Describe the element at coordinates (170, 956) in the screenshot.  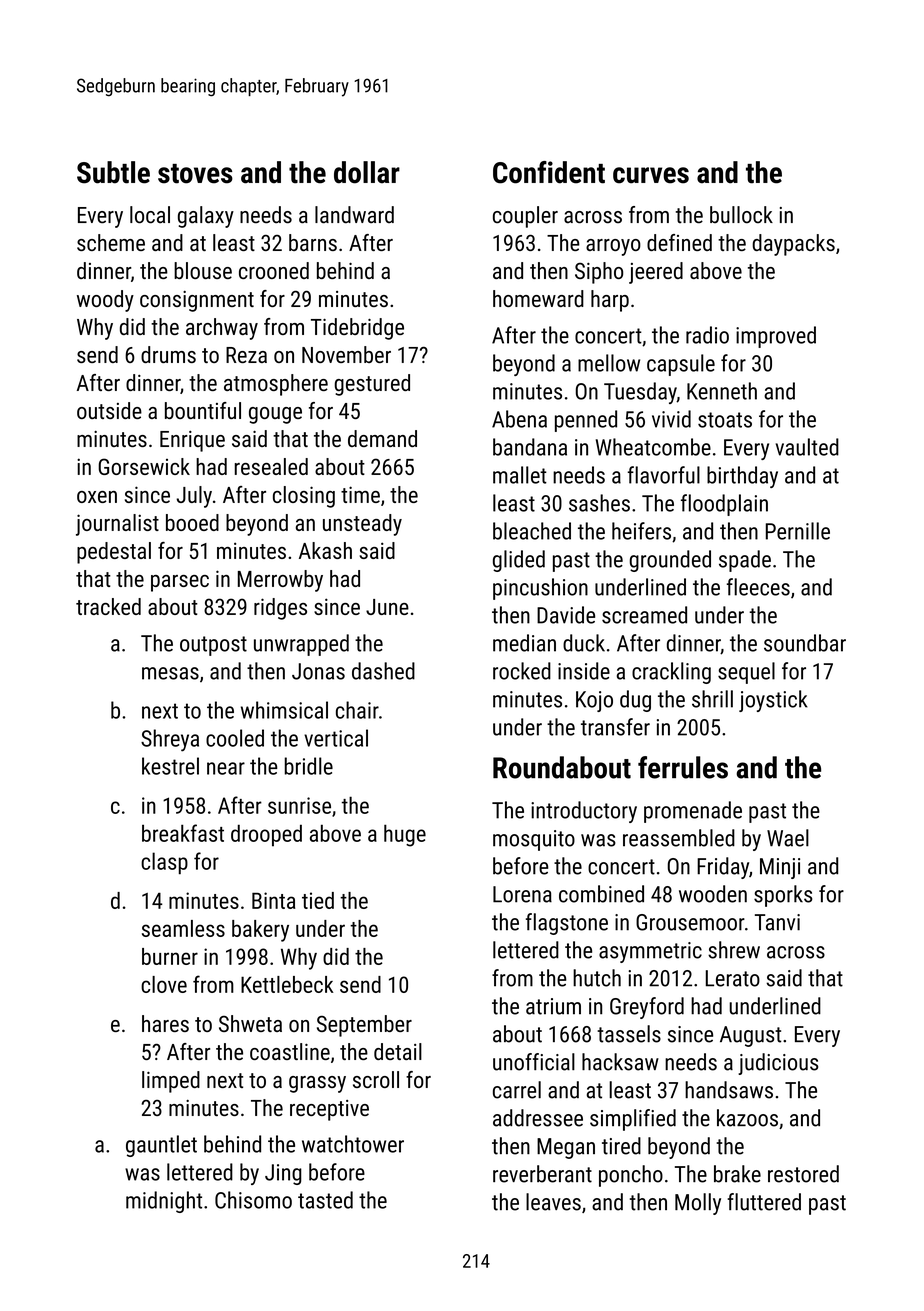
I see `burner` at that location.
